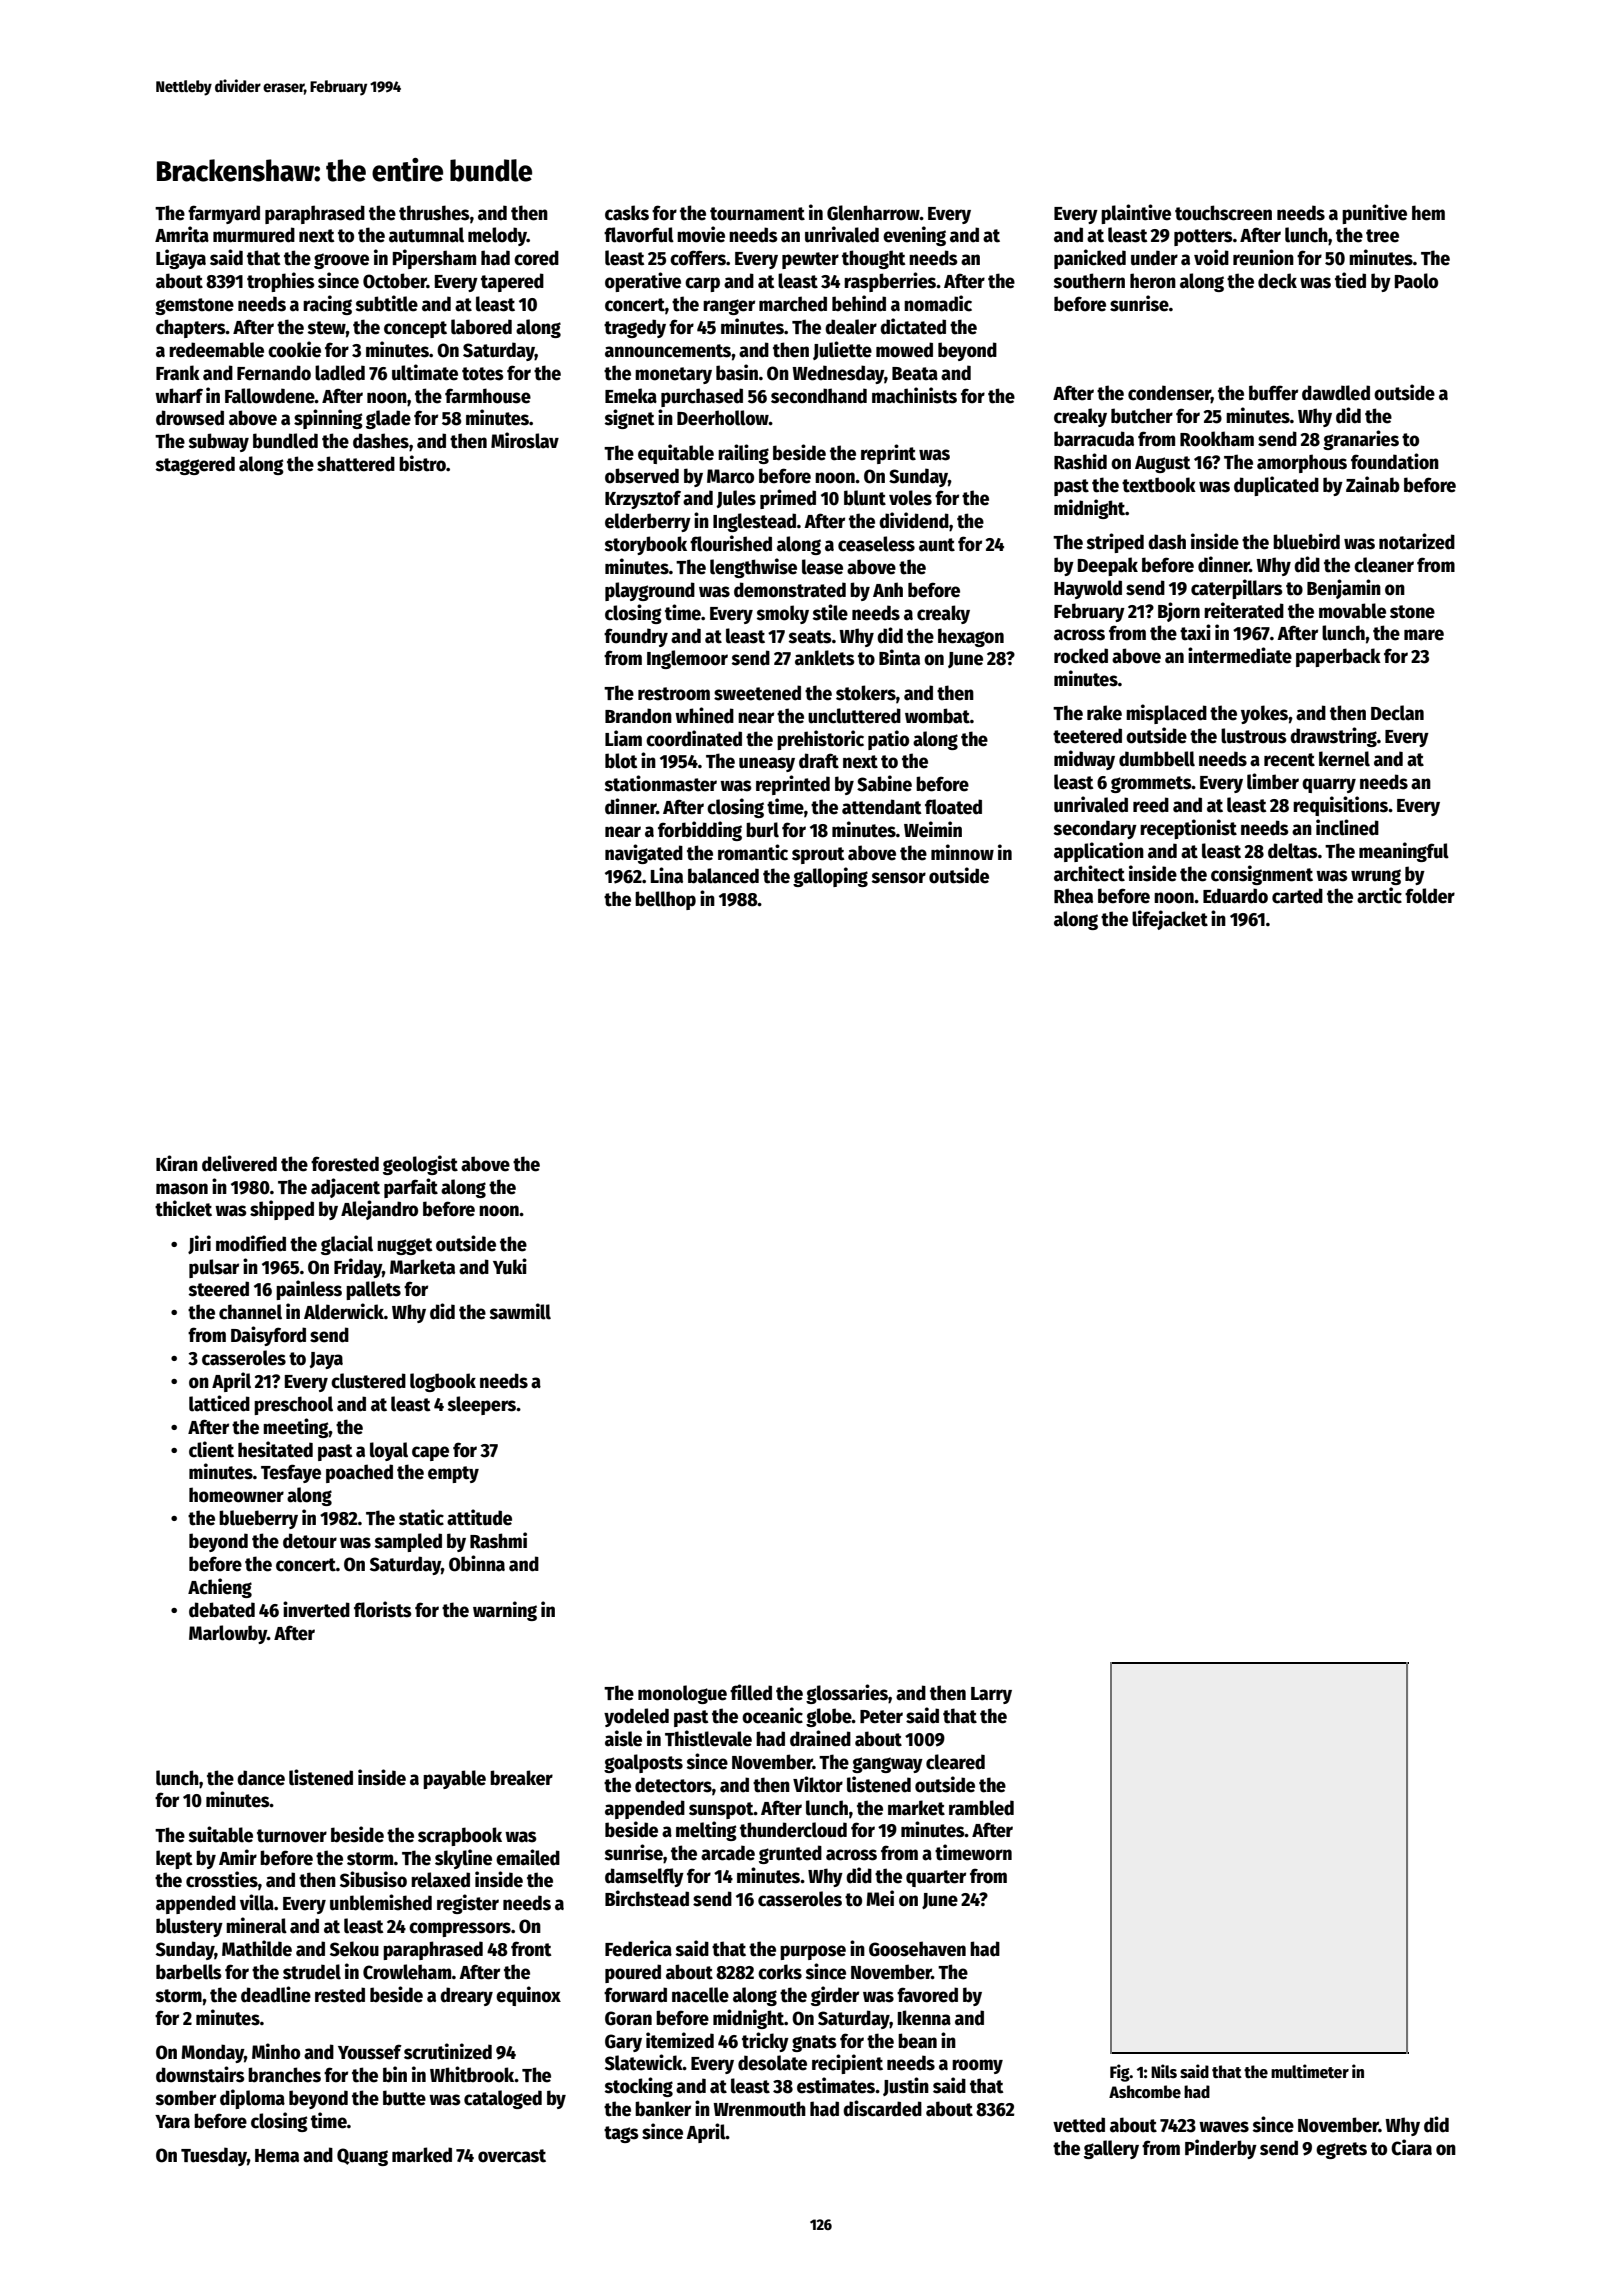  Describe the element at coordinates (621, 761) in the document. I see `blot` at that location.
